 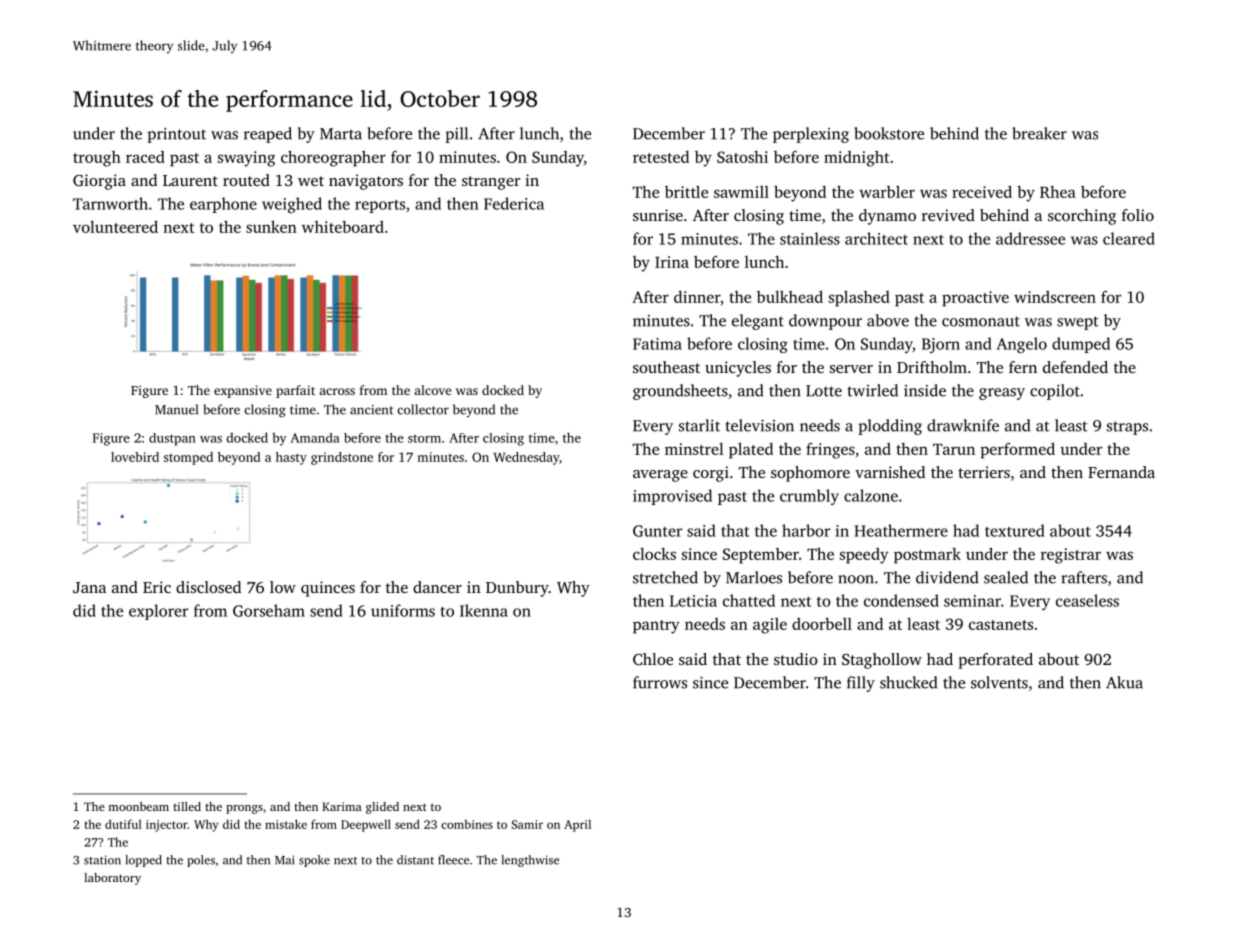 I want to click on expansive, so click(x=243, y=391).
